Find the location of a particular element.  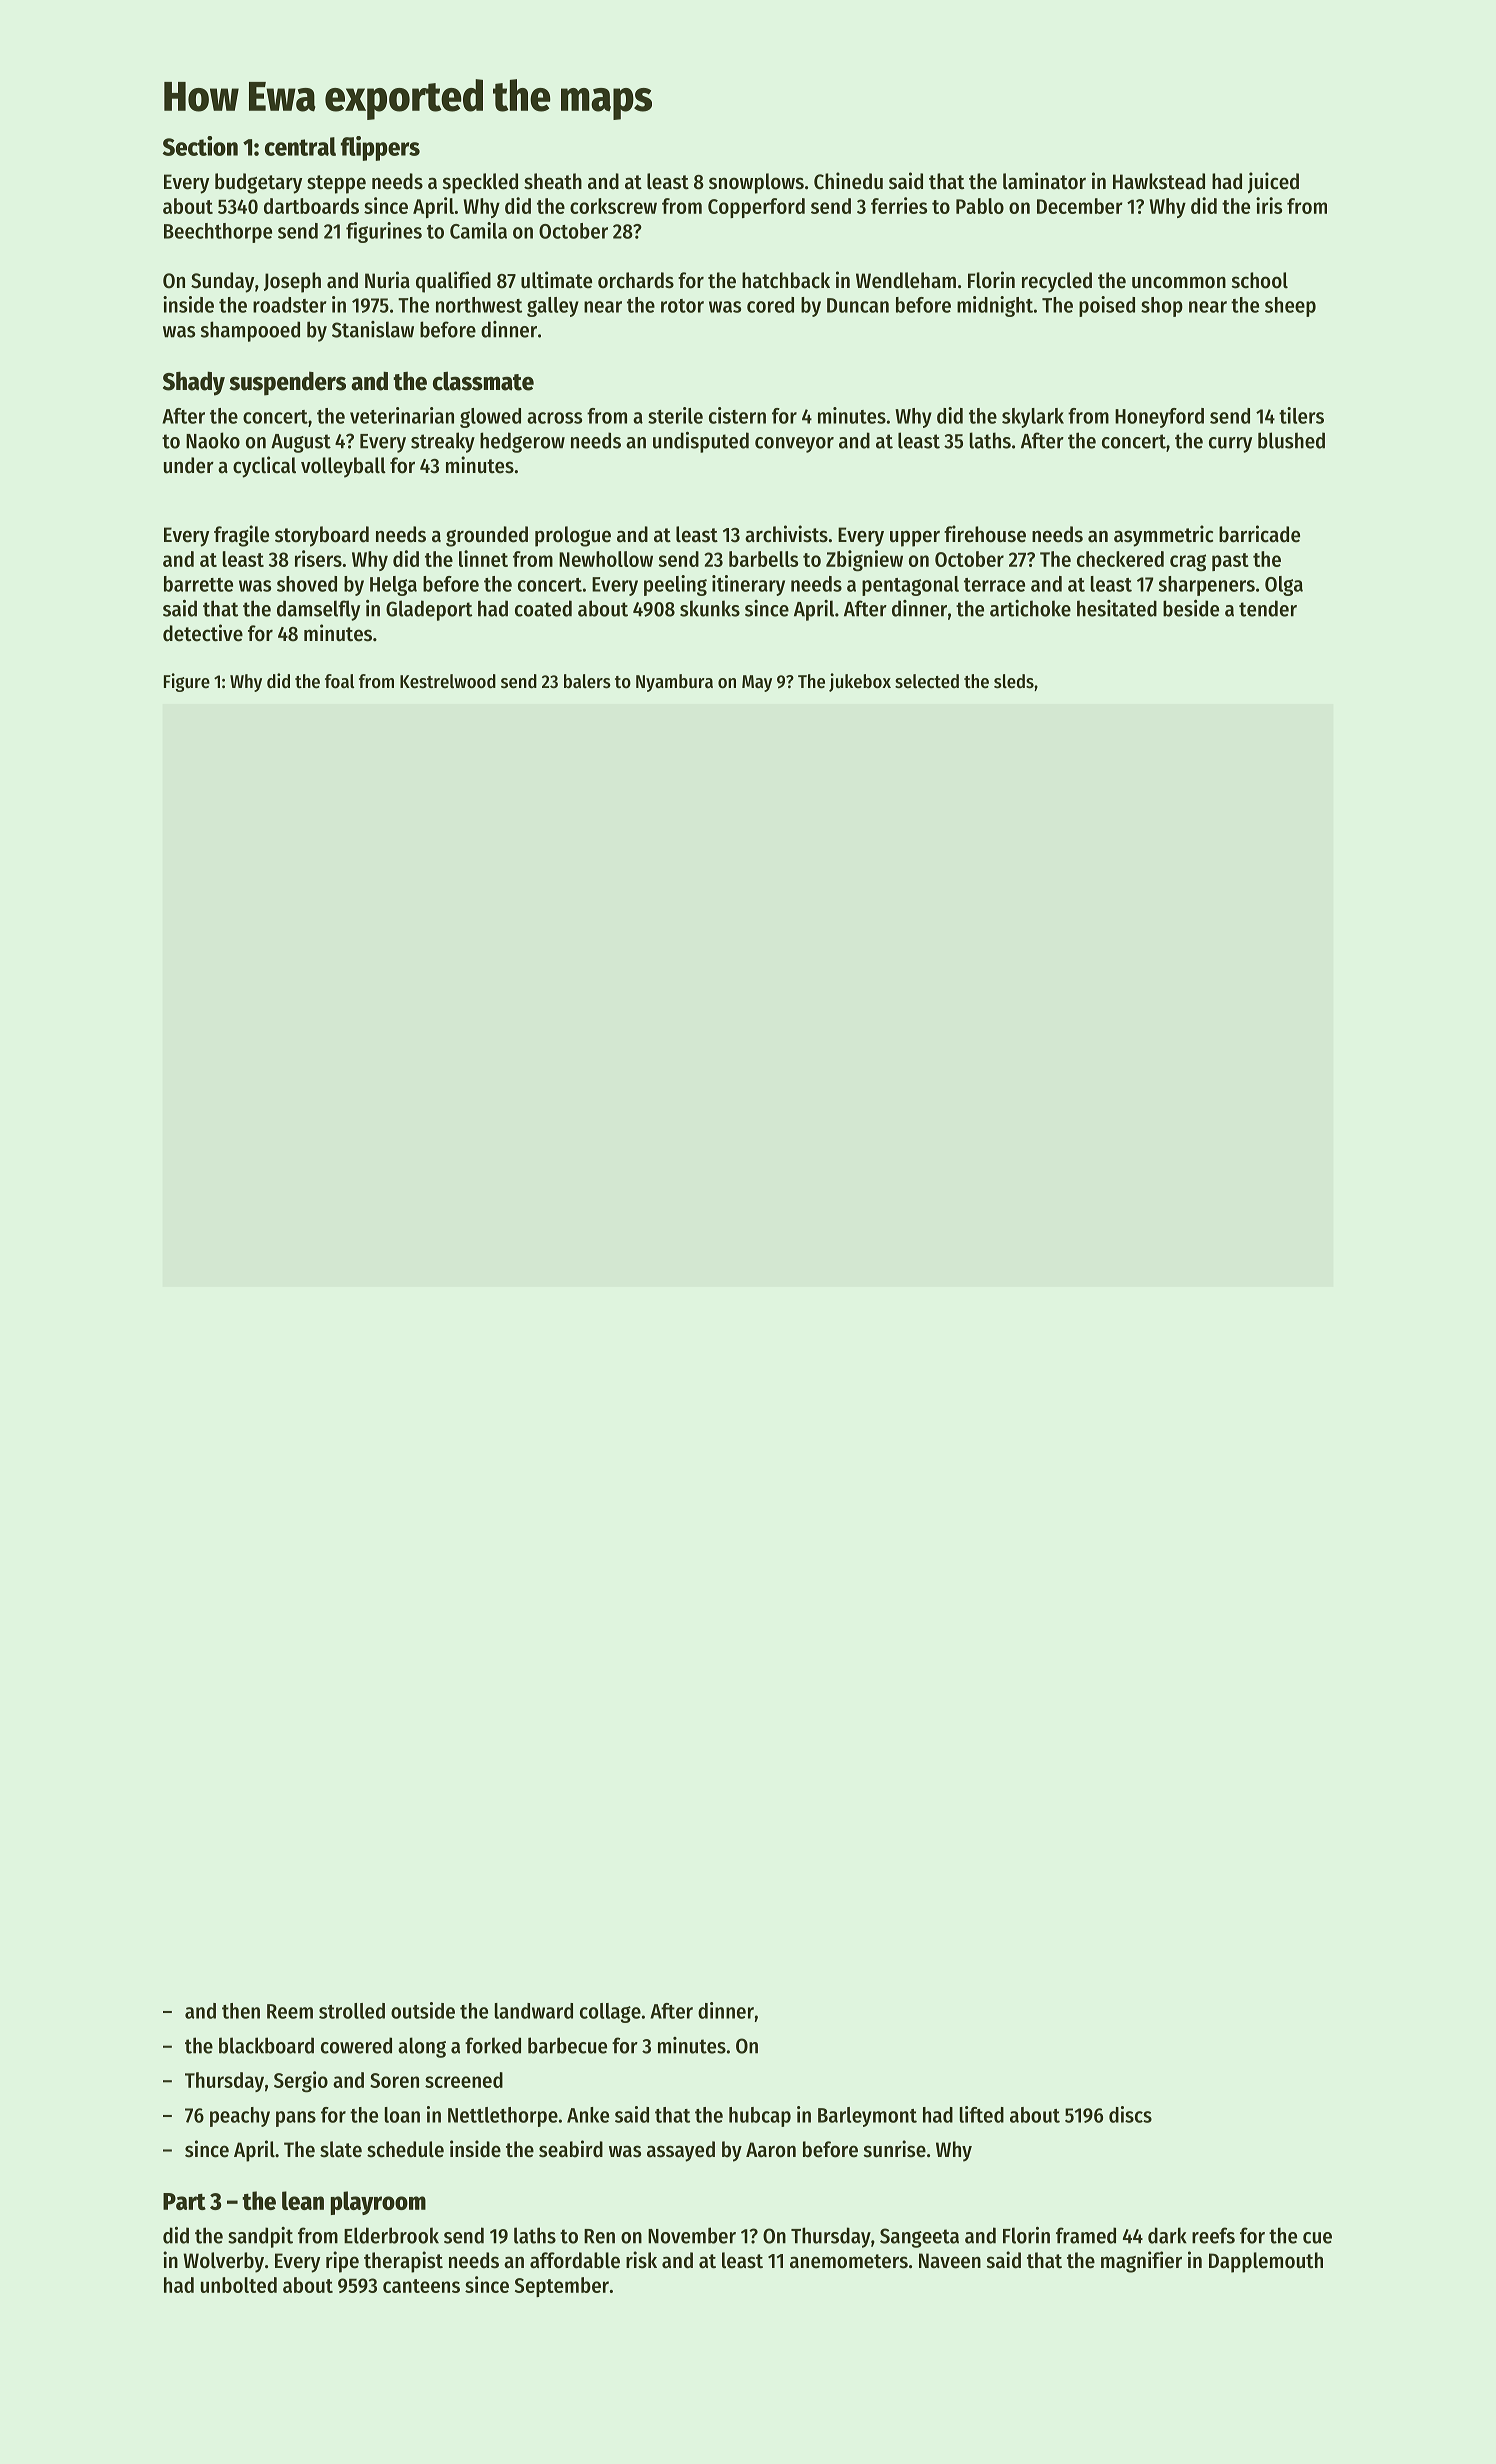

Figure is located at coordinates (187, 682).
